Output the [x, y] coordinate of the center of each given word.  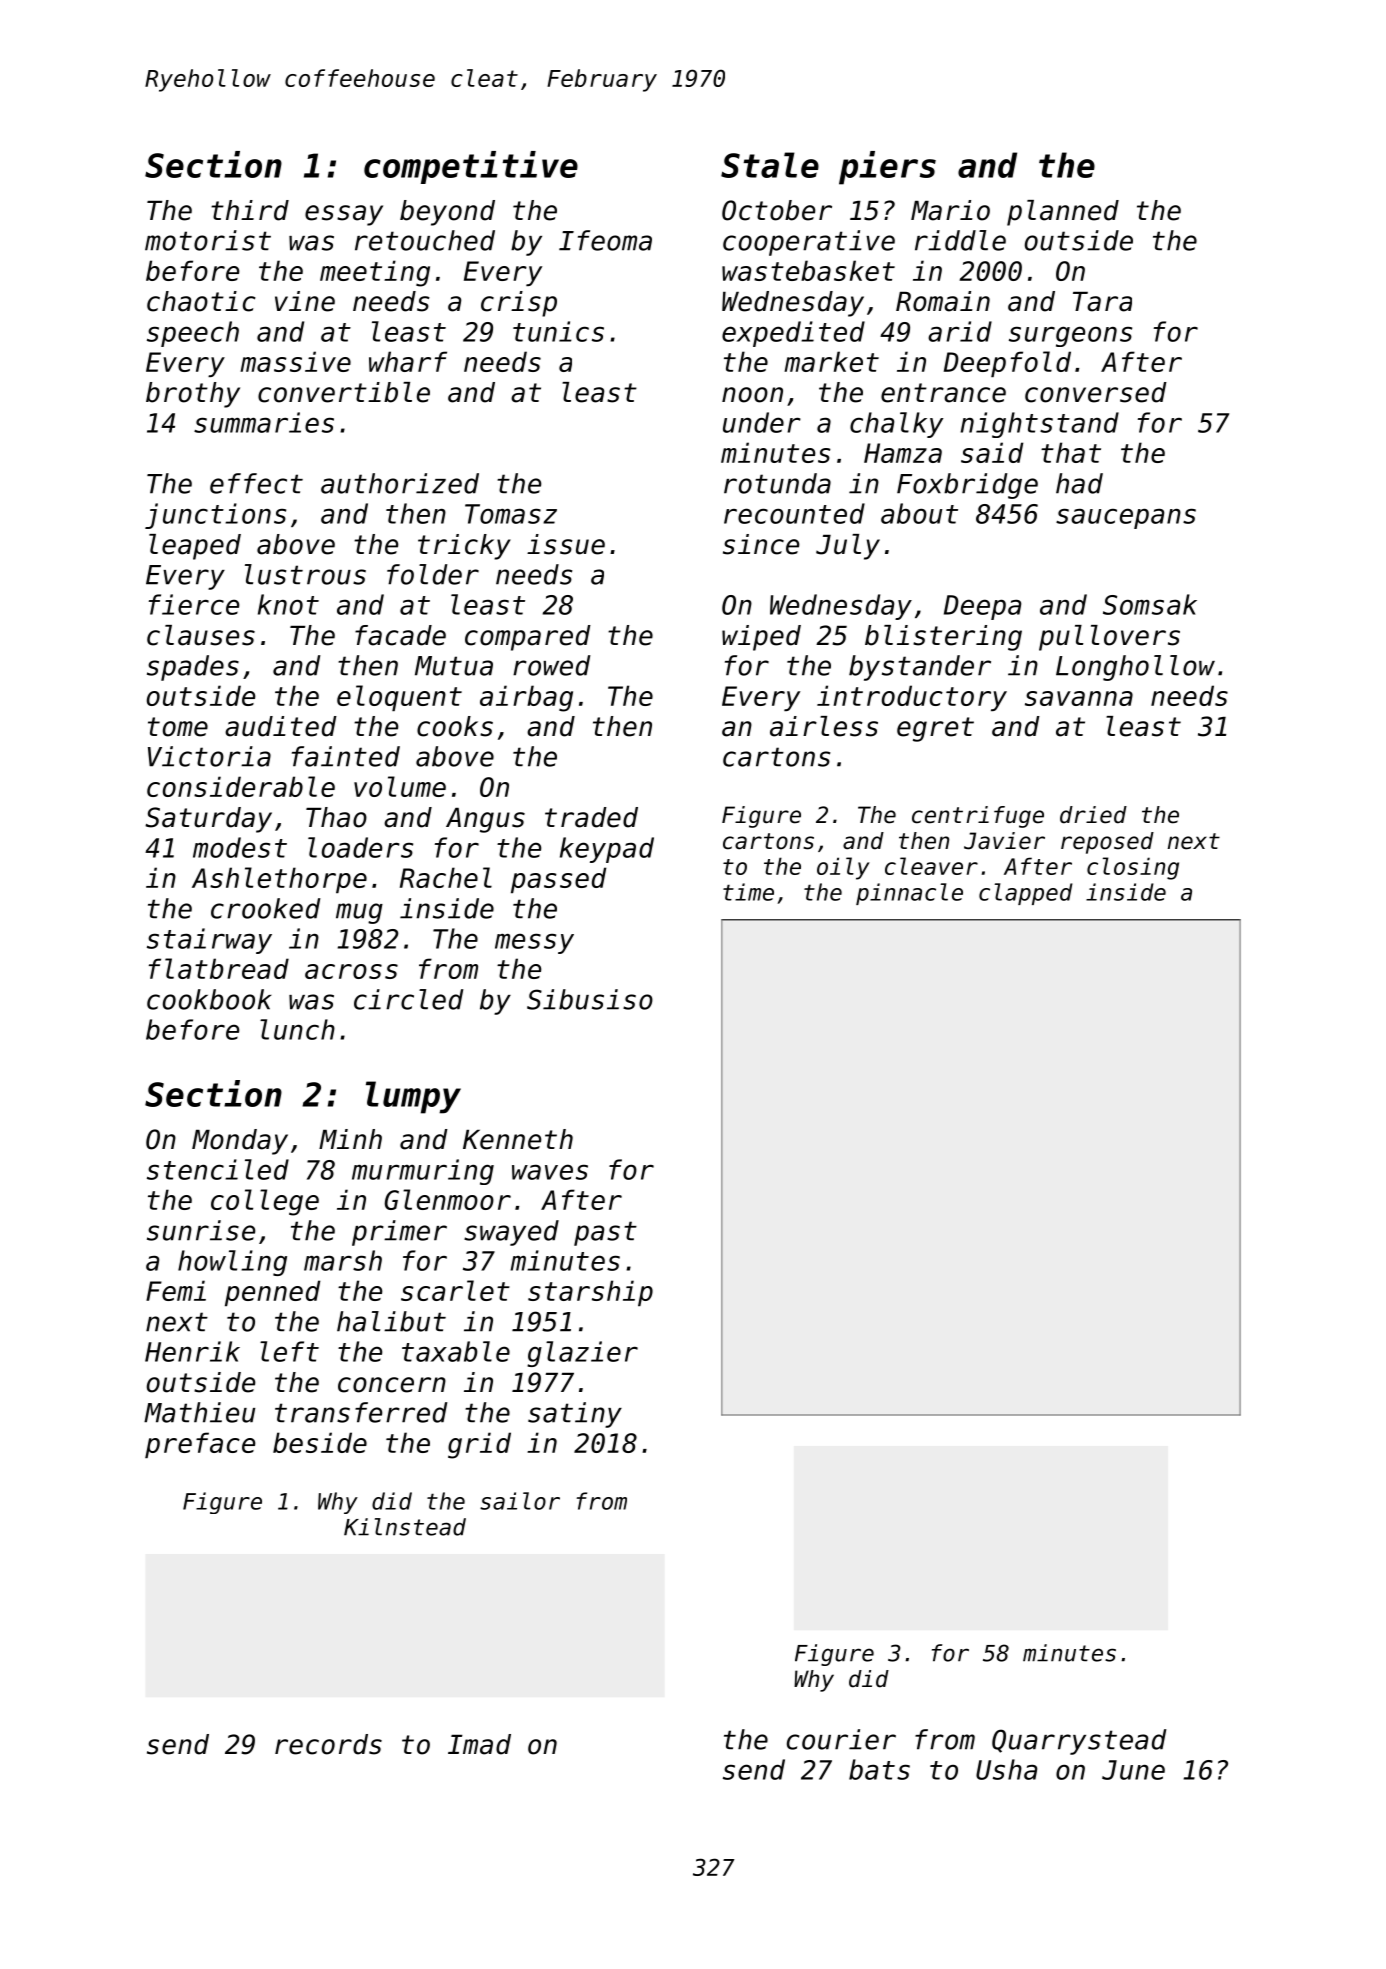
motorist [208, 240]
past [605, 1233]
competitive [471, 167]
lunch [297, 1029]
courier [841, 1739]
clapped [1026, 894]
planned [1063, 213]
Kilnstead [405, 1527]
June [1133, 1770]
